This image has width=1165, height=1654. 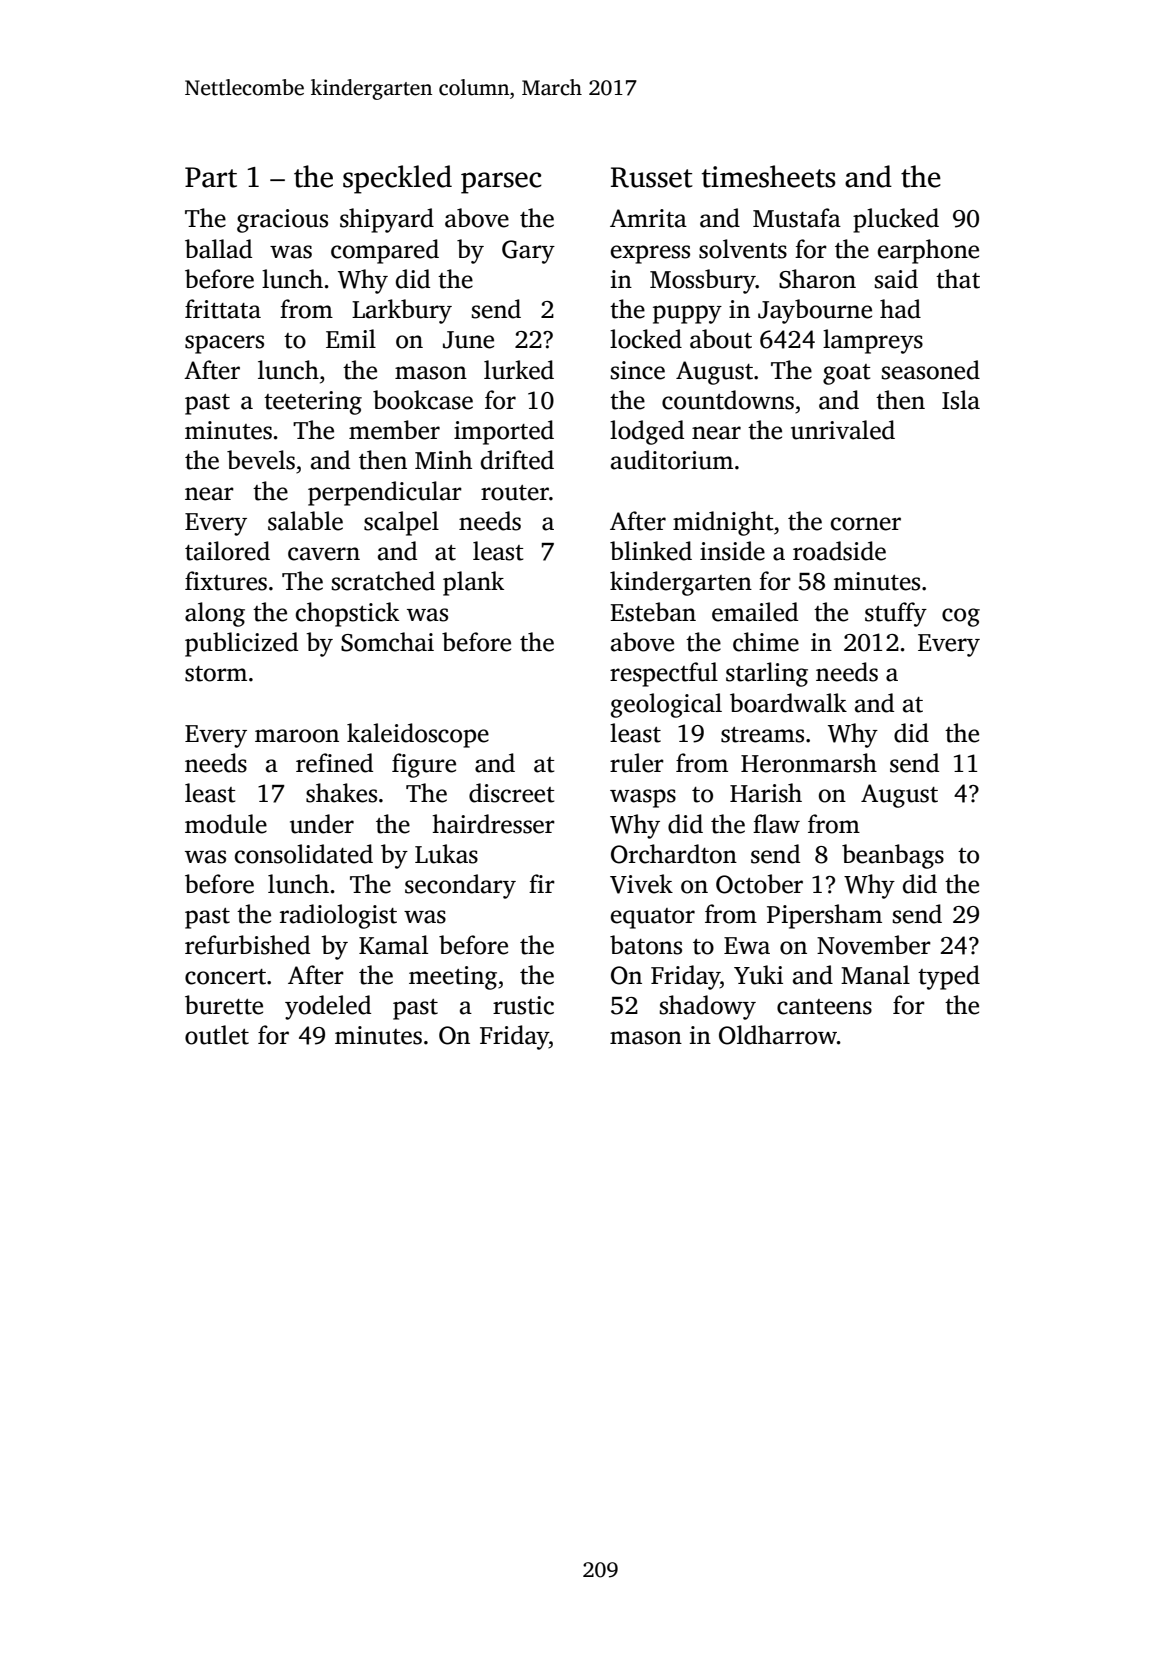 What do you see at coordinates (397, 179) in the image?
I see `speckled` at bounding box center [397, 179].
